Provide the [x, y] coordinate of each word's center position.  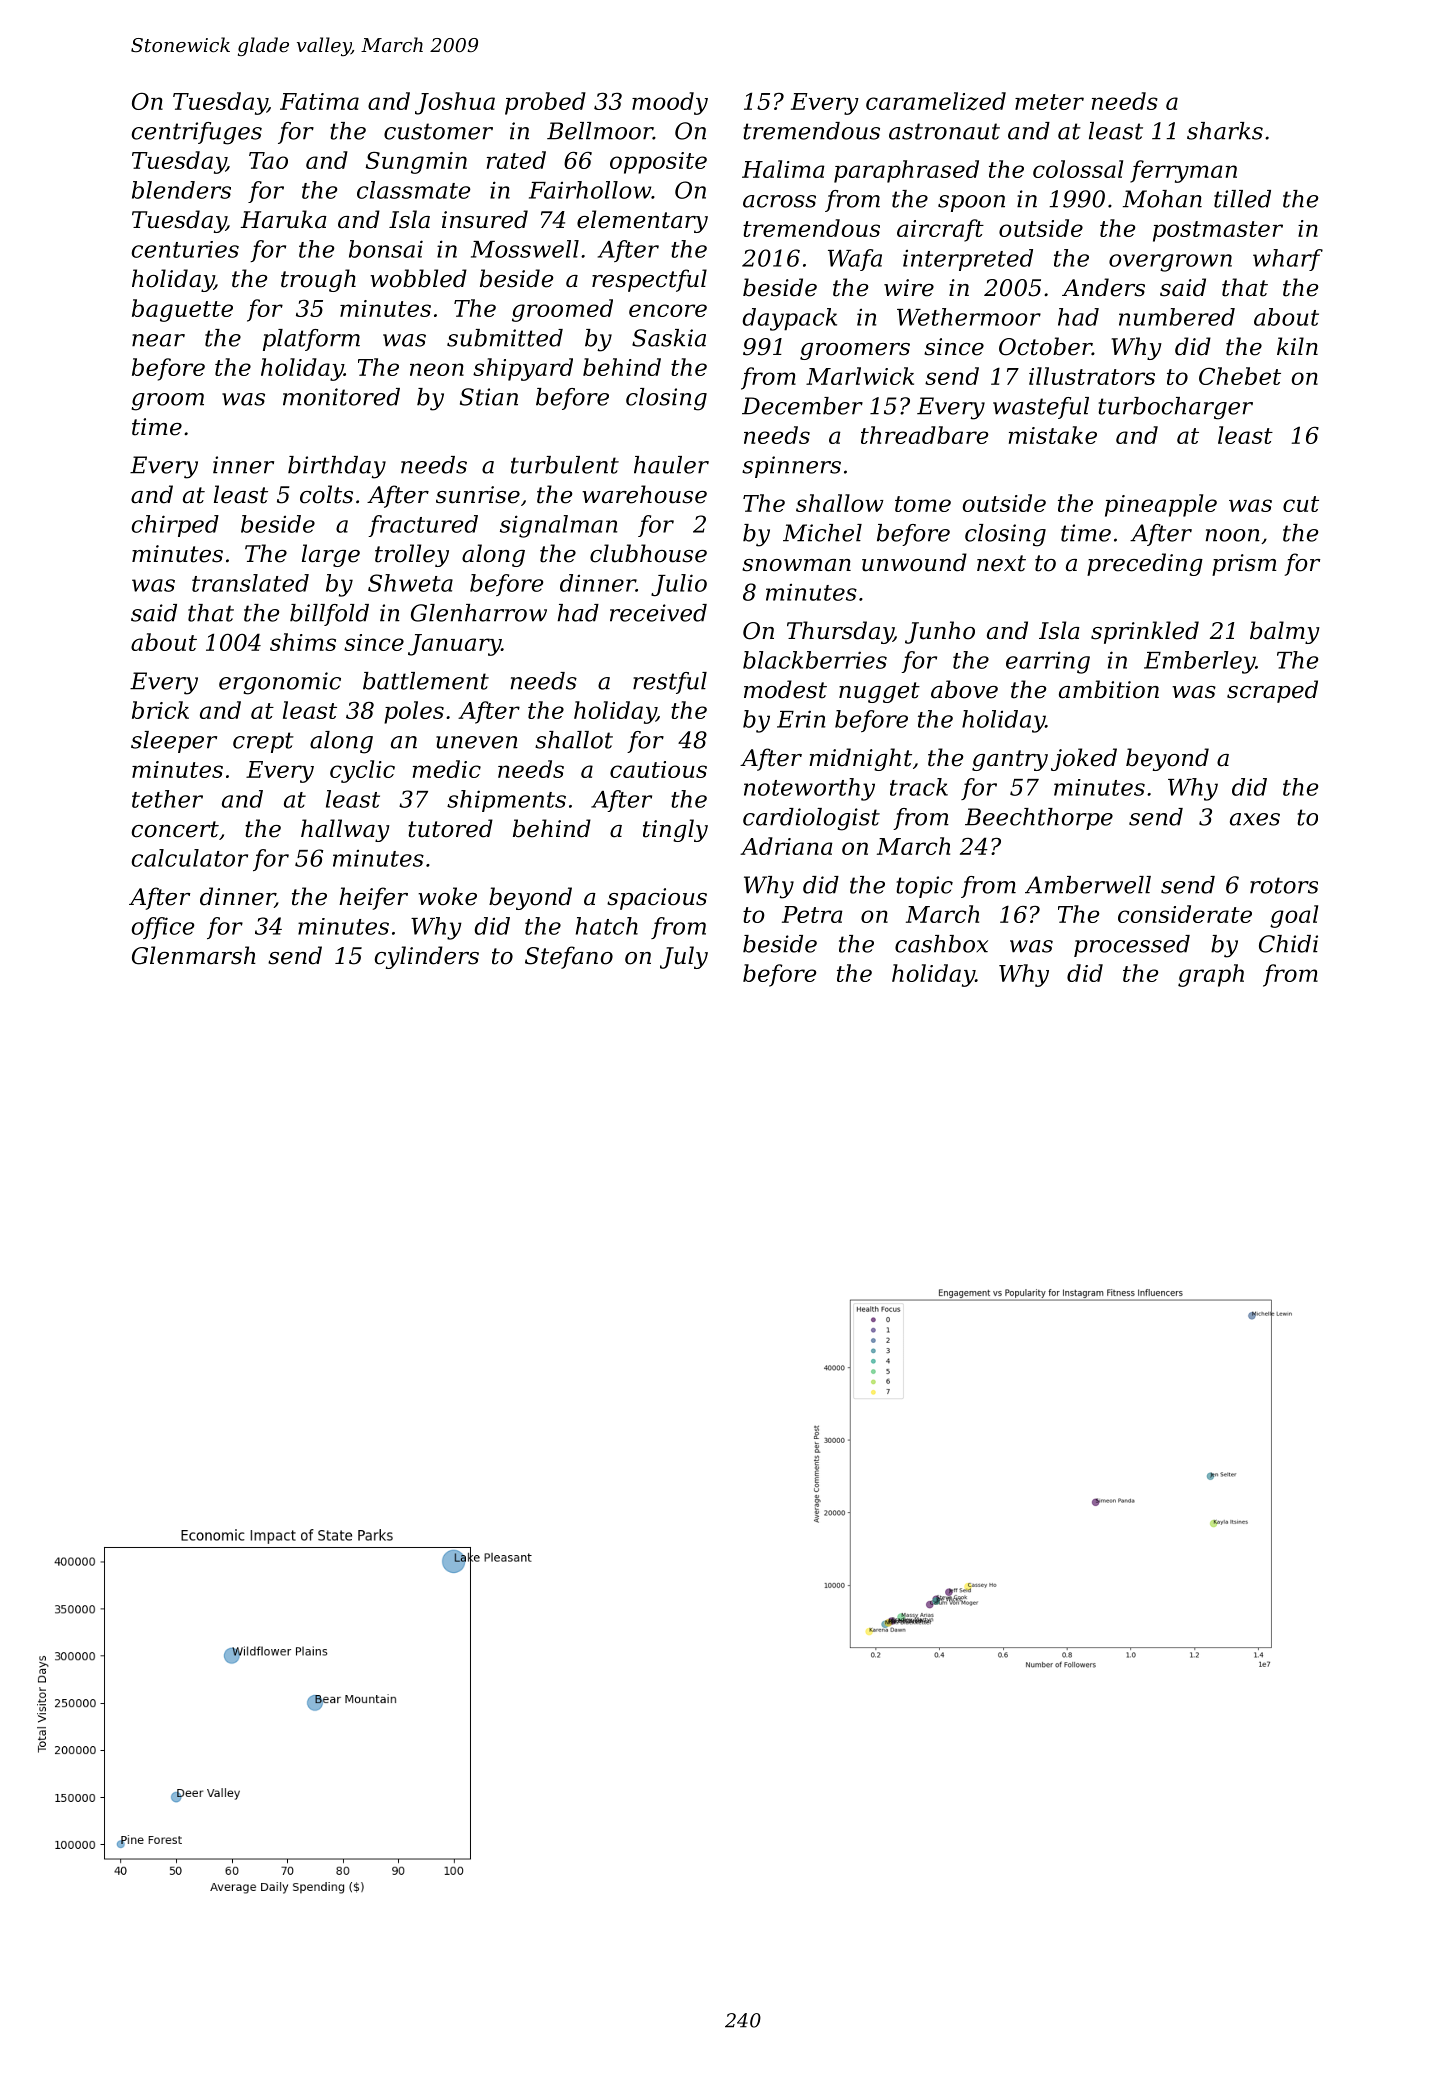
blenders [181, 190]
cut [1301, 504]
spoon [971, 203]
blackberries [815, 660]
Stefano [569, 957]
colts [326, 494]
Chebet [1240, 376]
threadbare [925, 435]
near [158, 340]
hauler [671, 465]
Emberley [1199, 662]
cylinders [426, 957]
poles [414, 712]
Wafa [855, 260]
